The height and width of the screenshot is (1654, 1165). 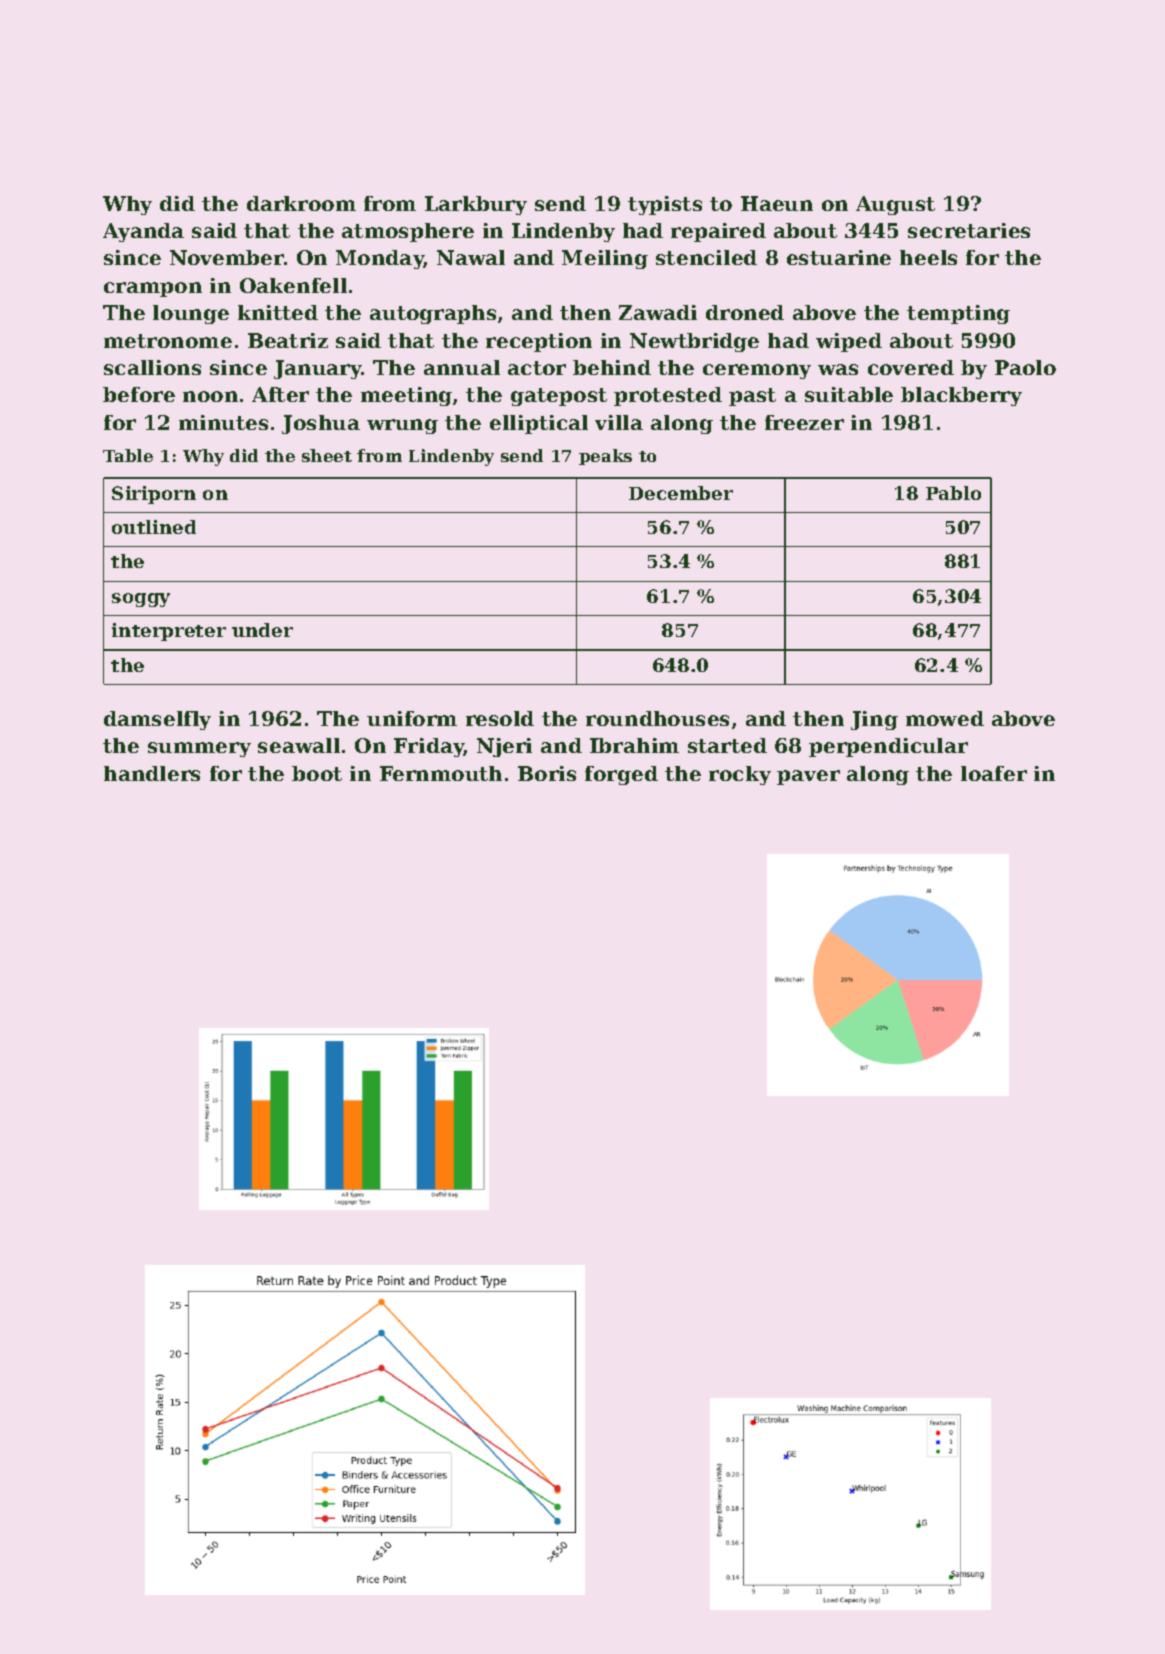 I want to click on Ayanda, so click(x=143, y=232).
